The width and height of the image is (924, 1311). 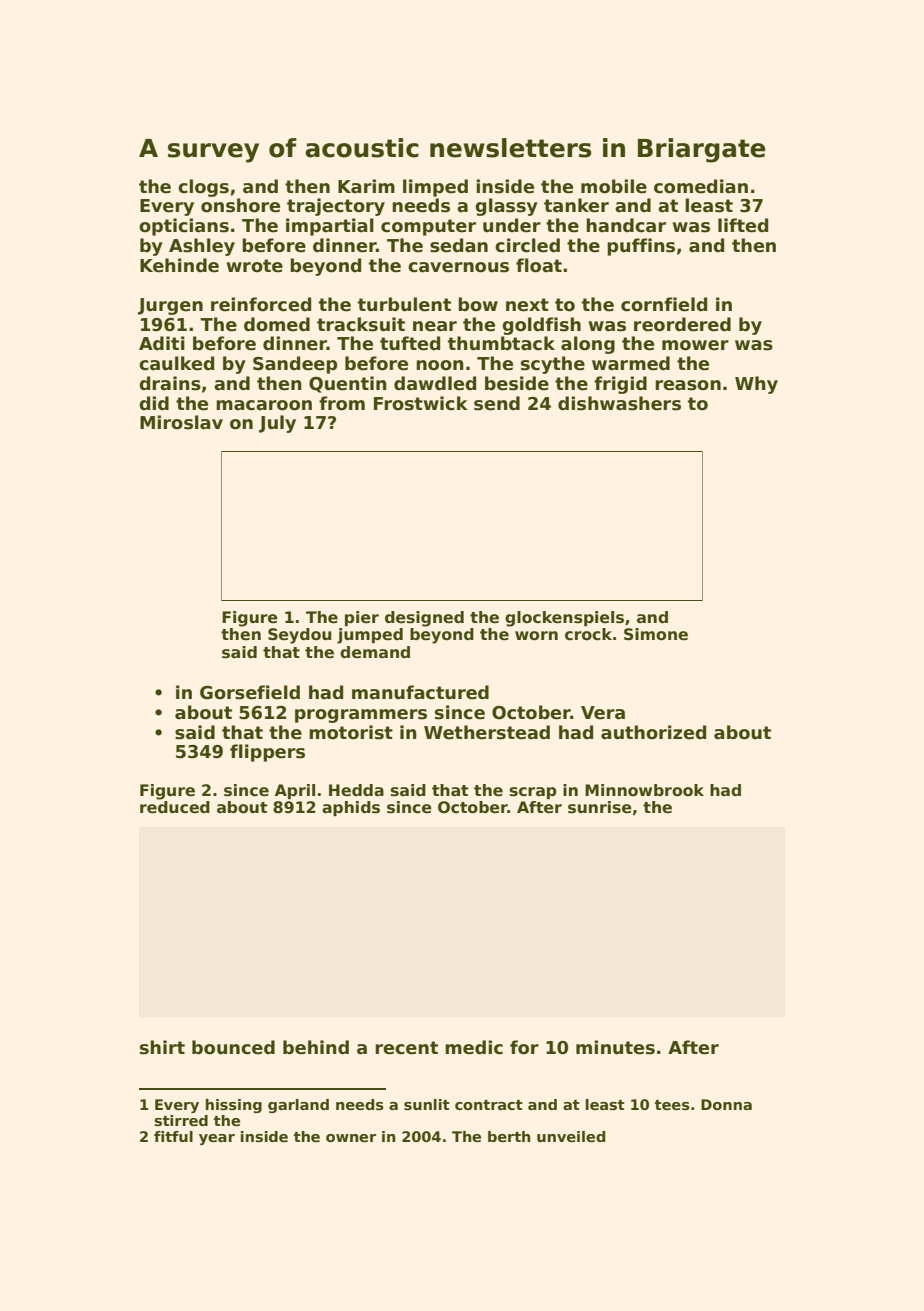 I want to click on recent, so click(x=406, y=1048).
